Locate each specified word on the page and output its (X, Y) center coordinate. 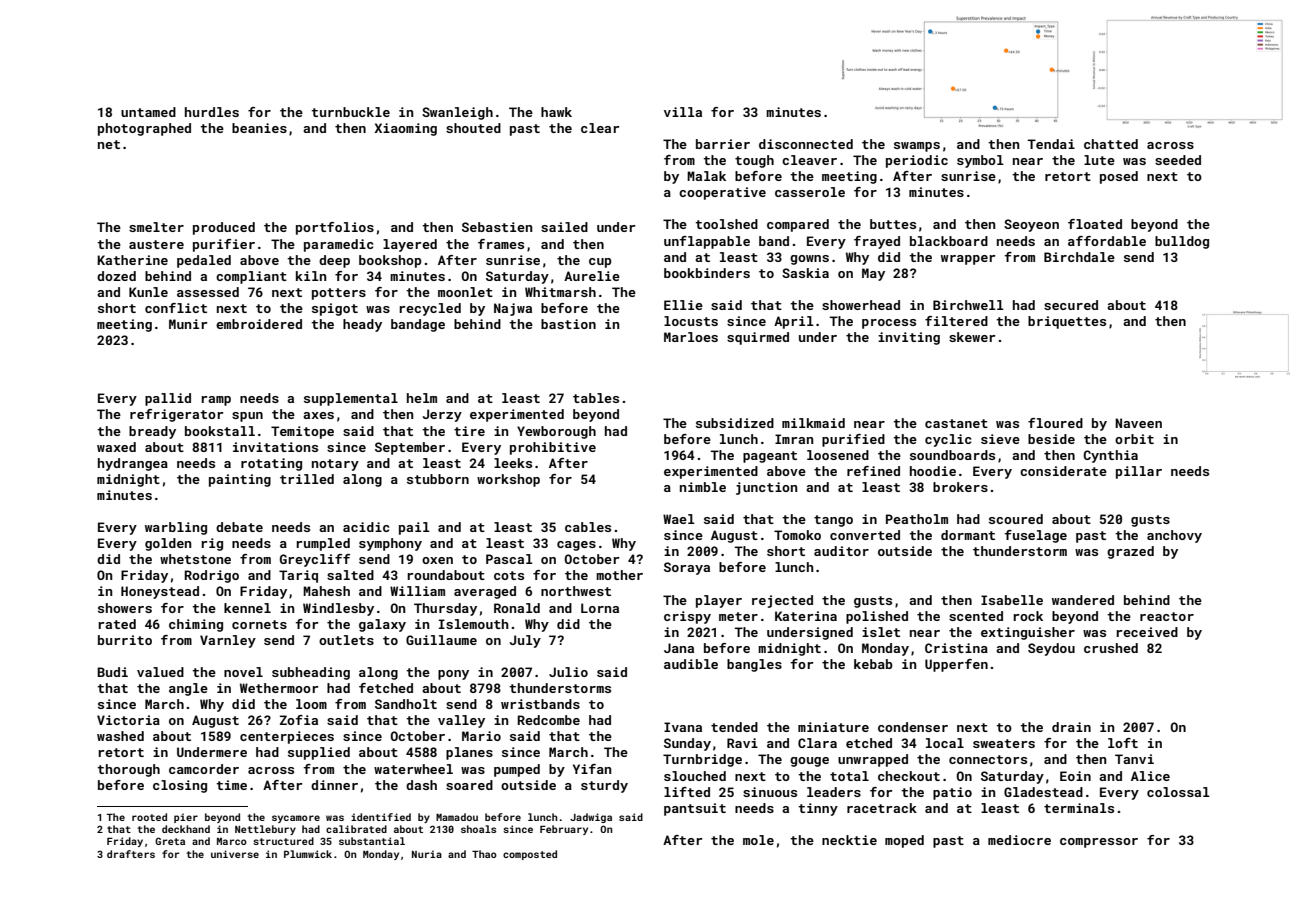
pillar (1139, 472)
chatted (1111, 144)
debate (239, 527)
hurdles (212, 112)
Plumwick (308, 854)
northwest (576, 591)
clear (600, 128)
